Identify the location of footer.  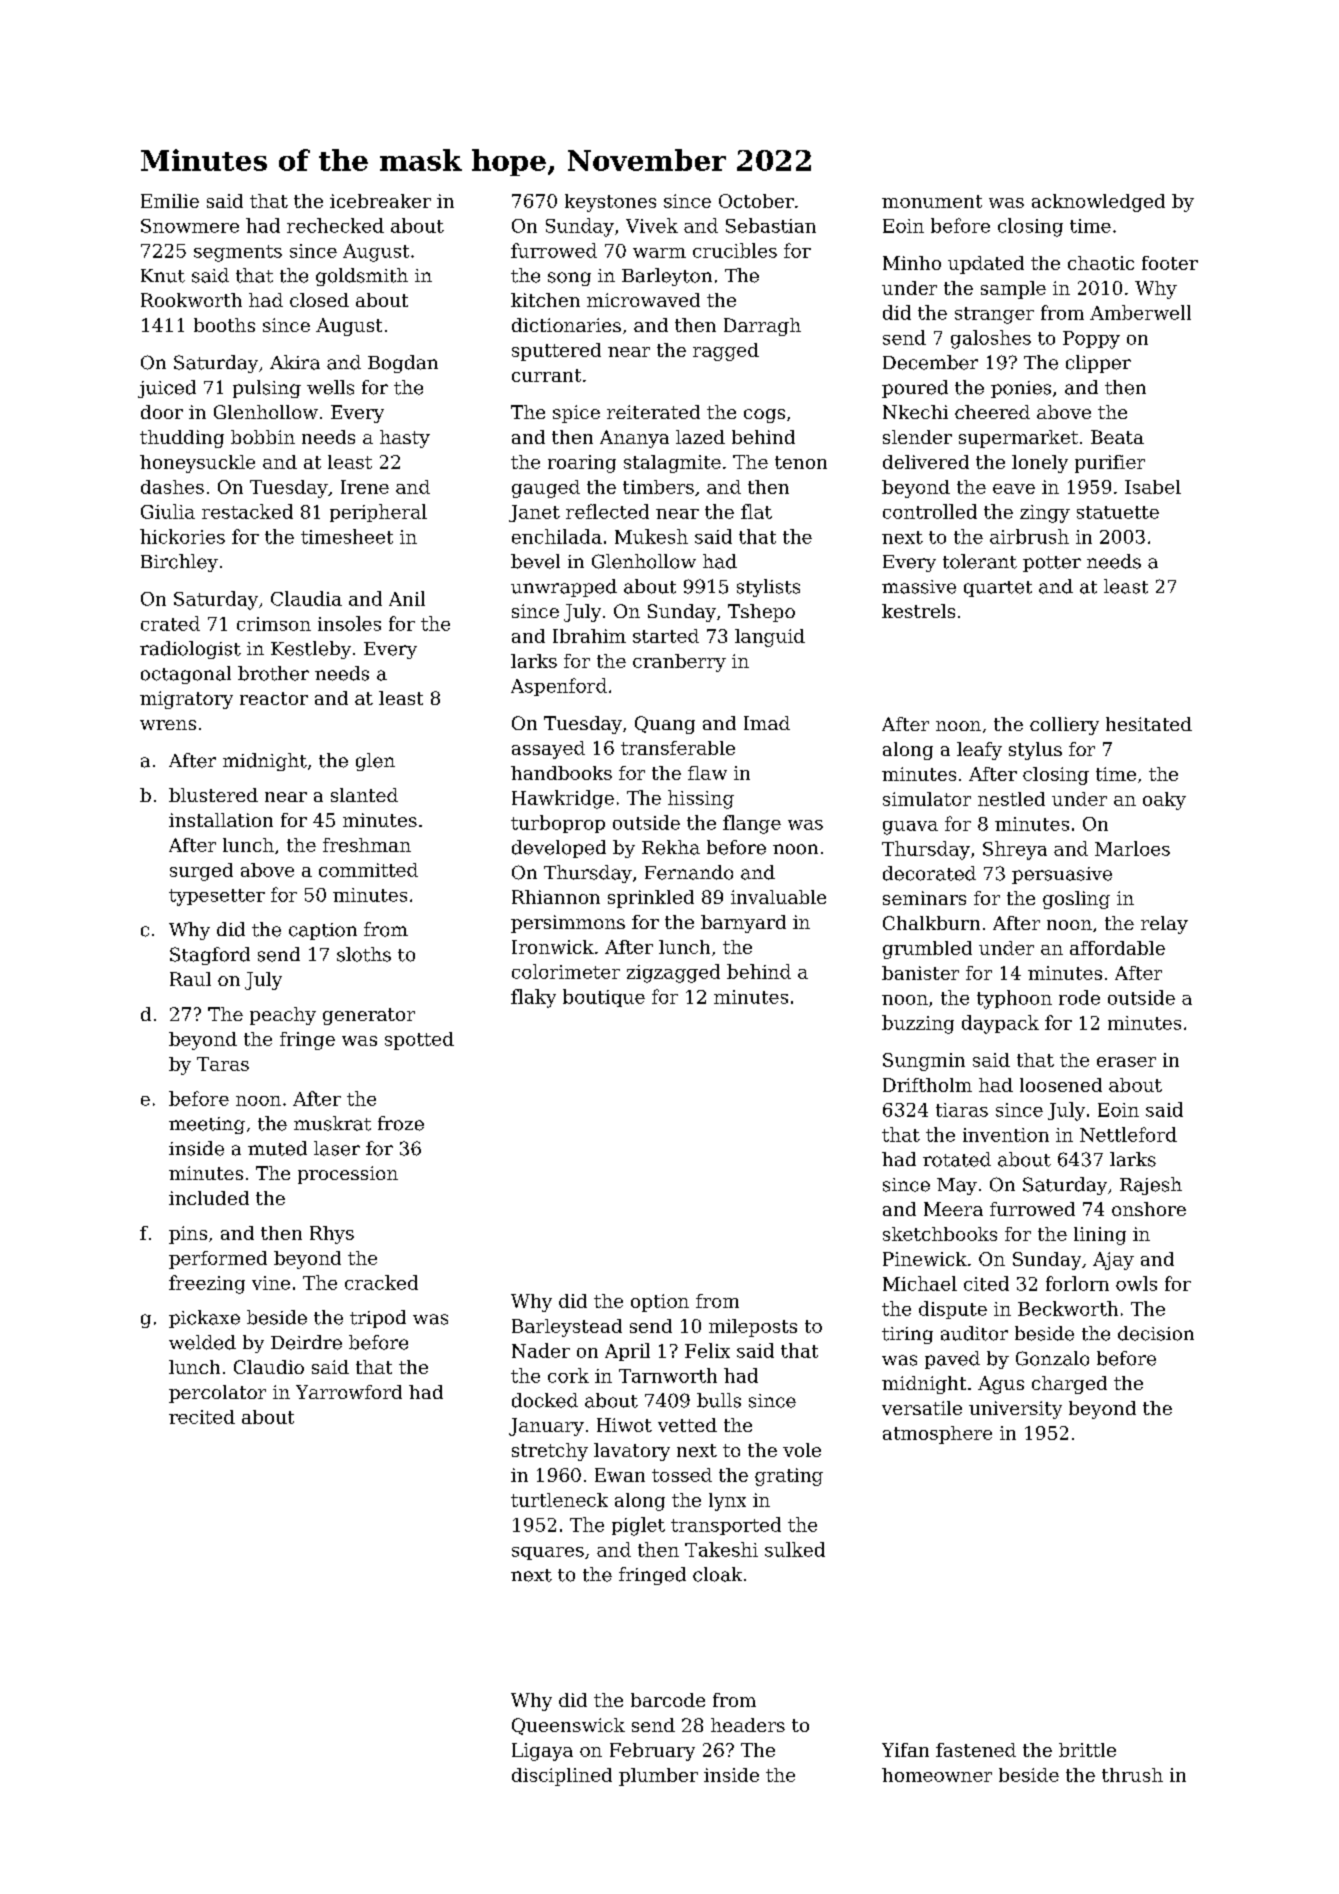
(1170, 263).
